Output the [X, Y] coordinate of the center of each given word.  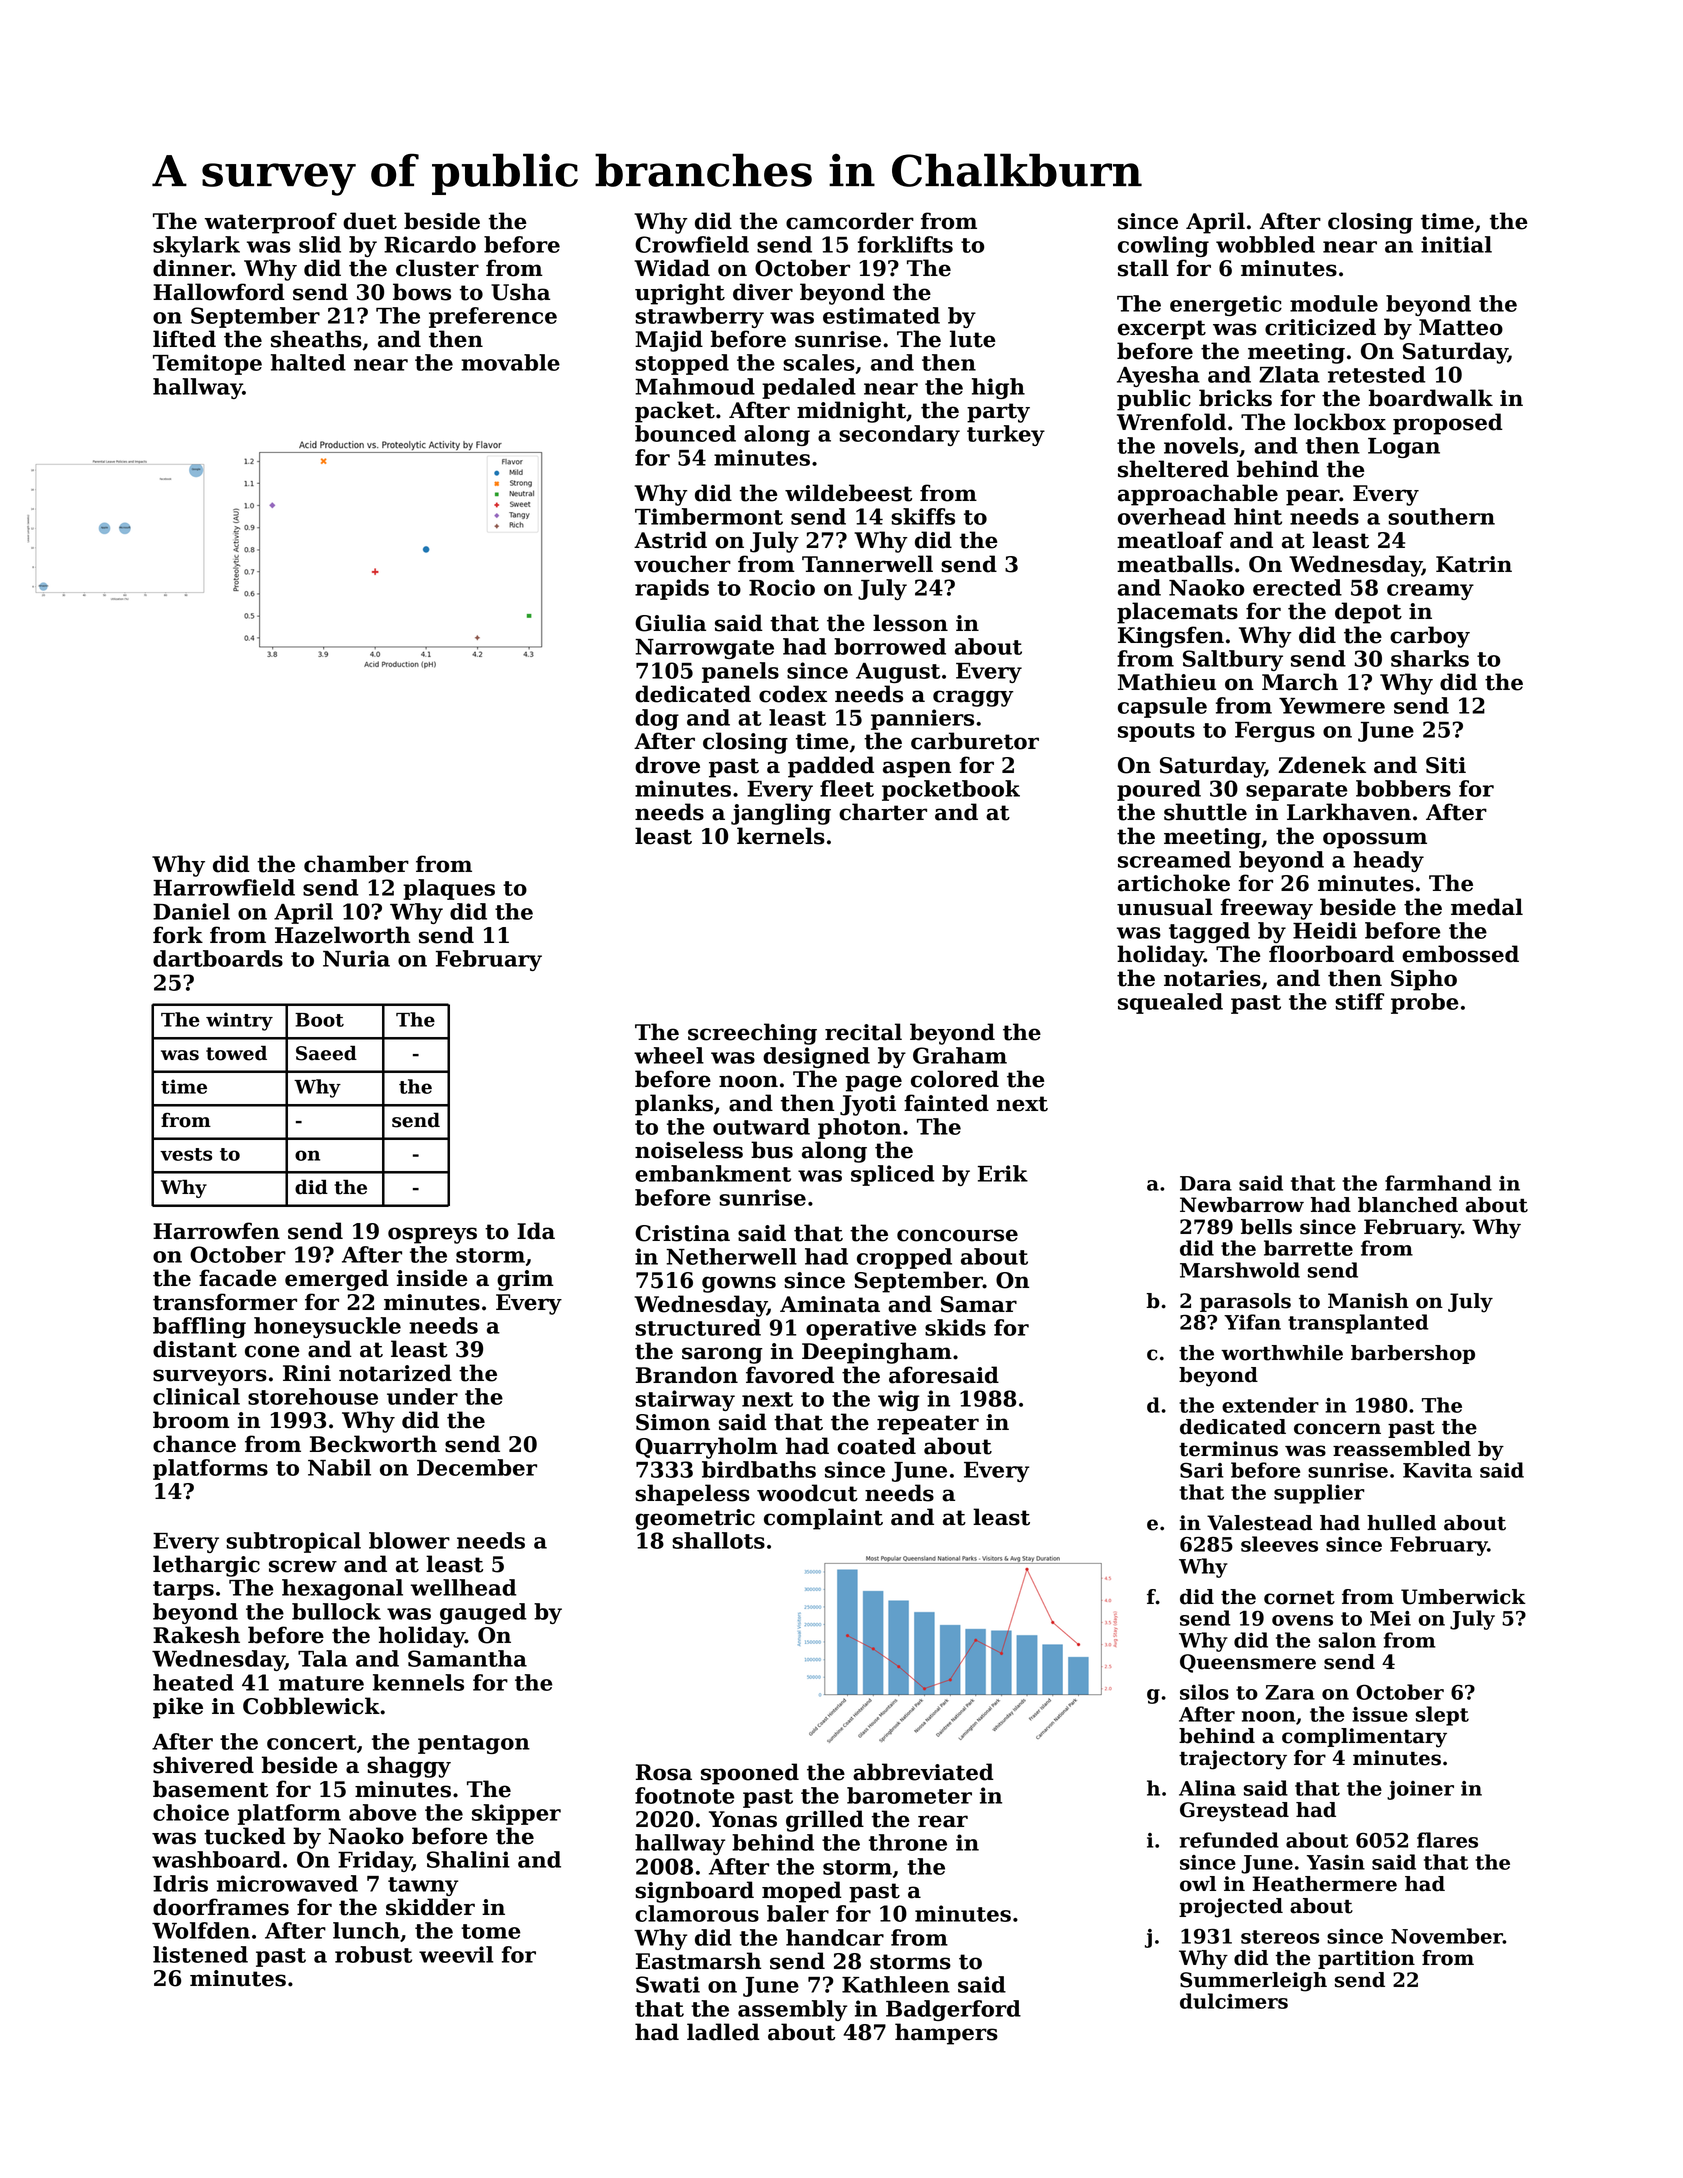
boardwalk [1431, 398]
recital [863, 1032]
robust [373, 1954]
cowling [1163, 246]
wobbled [1265, 244]
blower [409, 1540]
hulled [1401, 1523]
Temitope [207, 364]
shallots [718, 1540]
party [998, 413]
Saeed [326, 1053]
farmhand [1438, 1183]
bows [422, 292]
